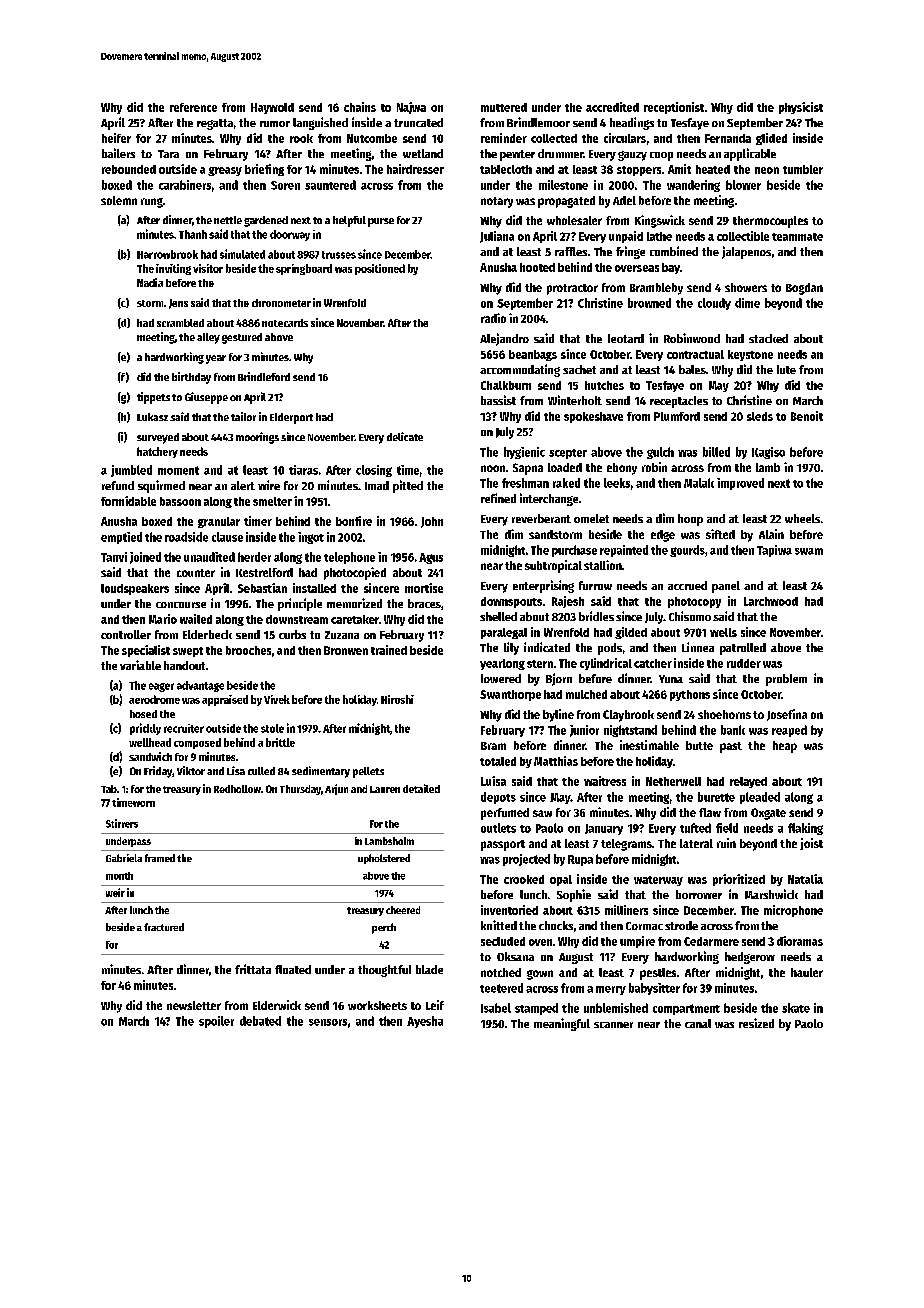 This screenshot has width=924, height=1308. Describe the element at coordinates (160, 858) in the screenshot. I see `framed` at that location.
